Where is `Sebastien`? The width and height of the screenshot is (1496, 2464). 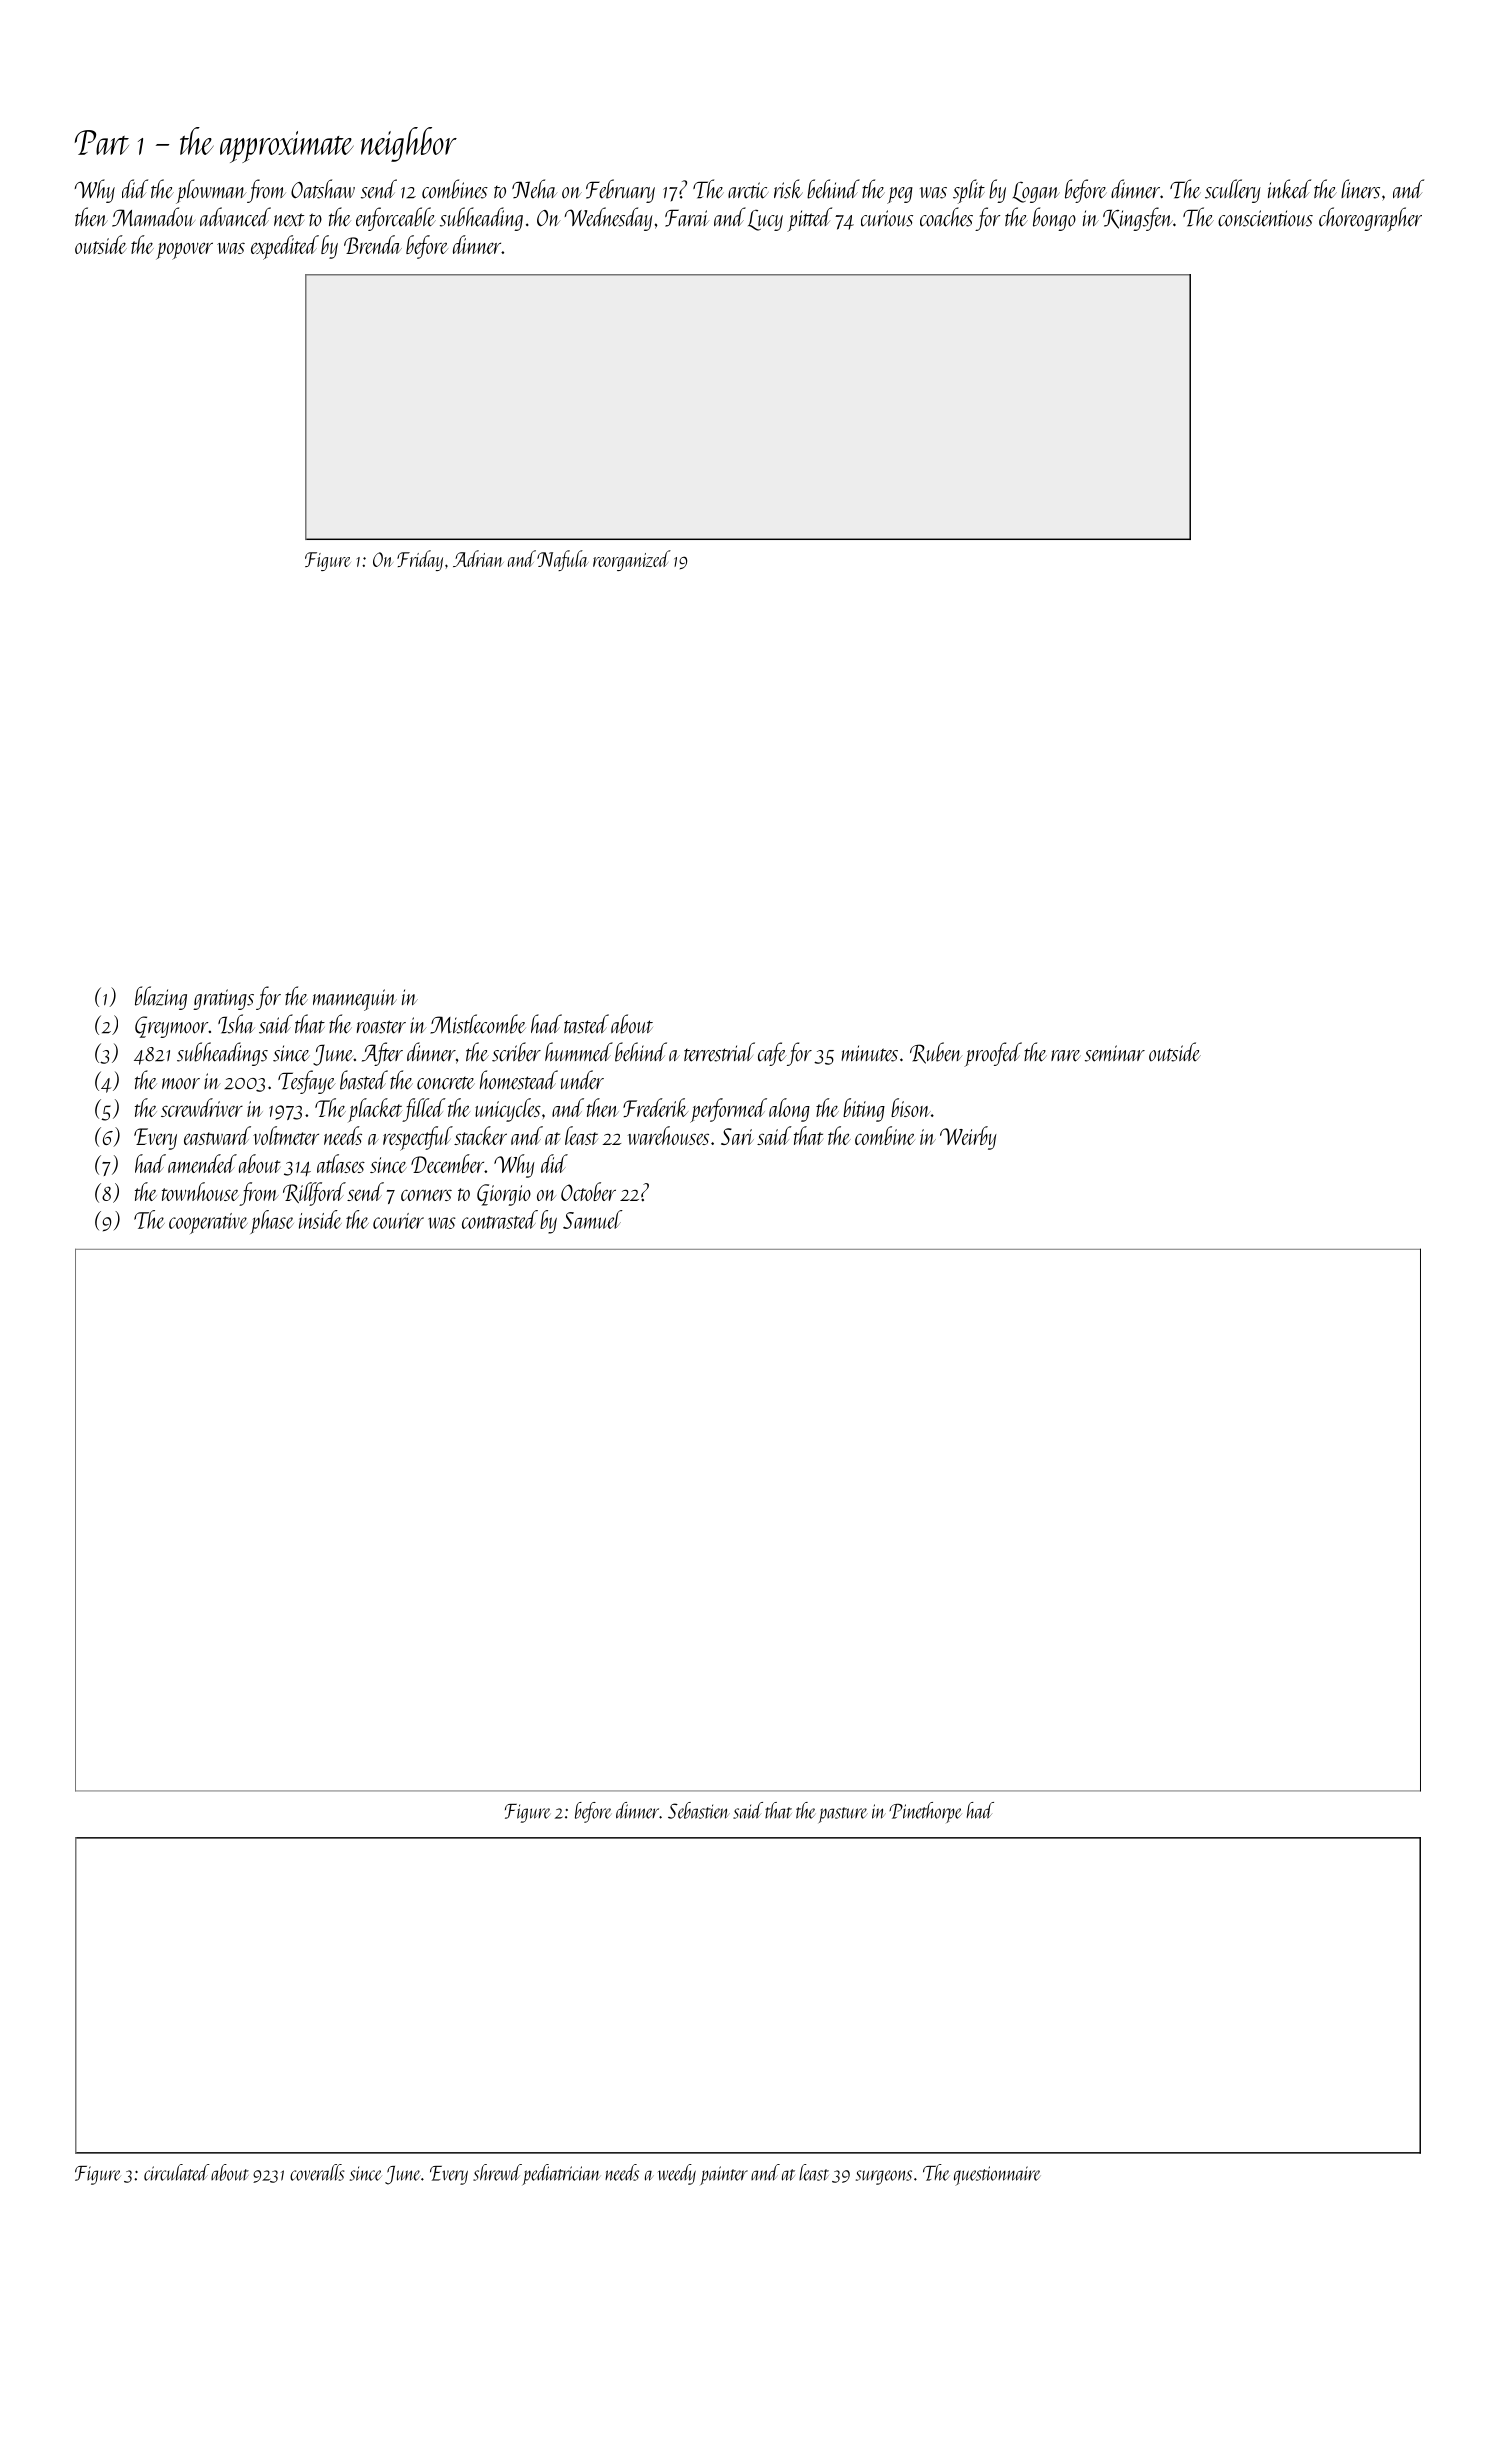 Sebastien is located at coordinates (699, 1810).
